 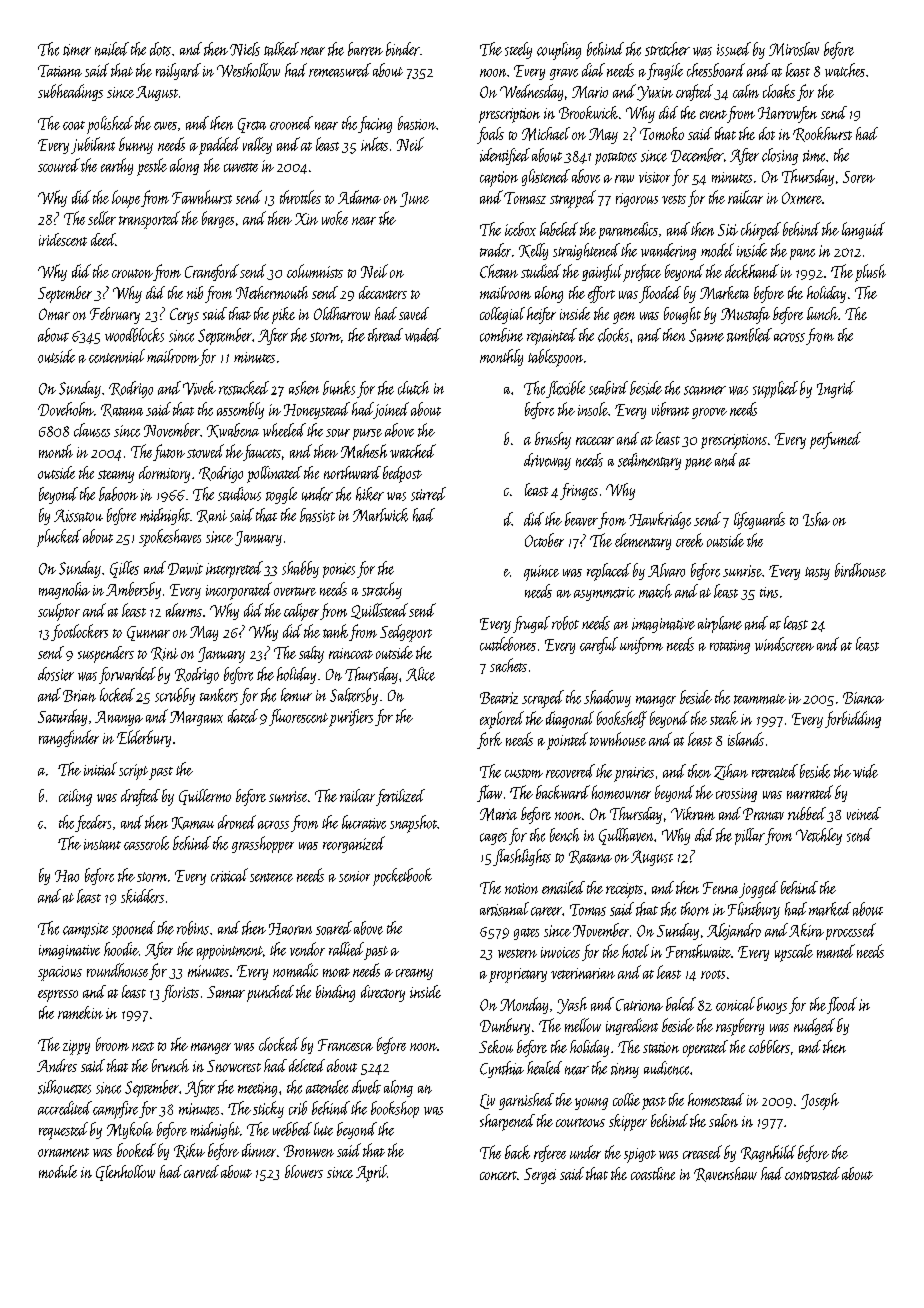 What do you see at coordinates (601, 294) in the screenshot?
I see `effort` at bounding box center [601, 294].
